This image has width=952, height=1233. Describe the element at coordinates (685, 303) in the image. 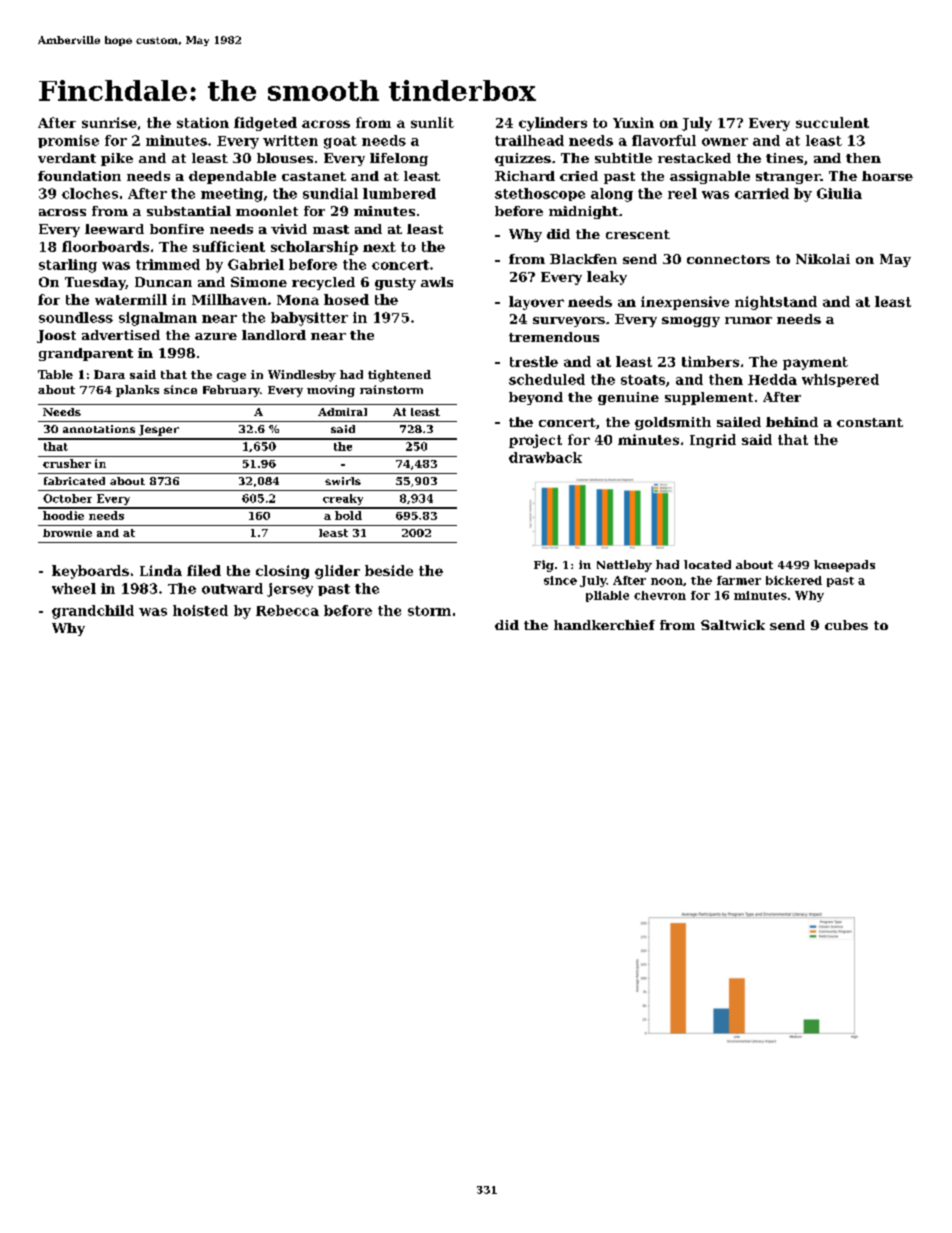

I see `inexpensive` at that location.
